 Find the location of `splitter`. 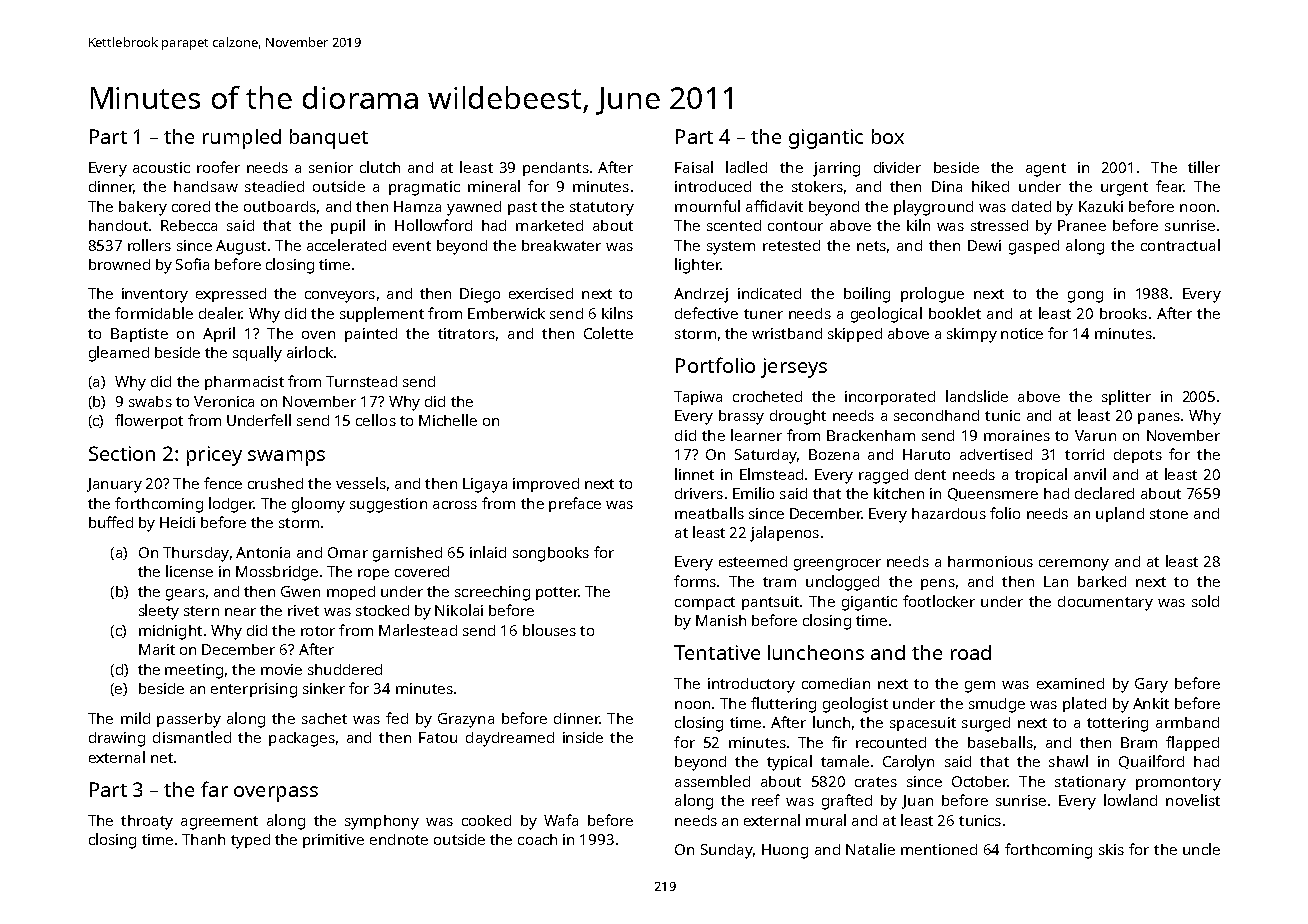

splitter is located at coordinates (1126, 397).
